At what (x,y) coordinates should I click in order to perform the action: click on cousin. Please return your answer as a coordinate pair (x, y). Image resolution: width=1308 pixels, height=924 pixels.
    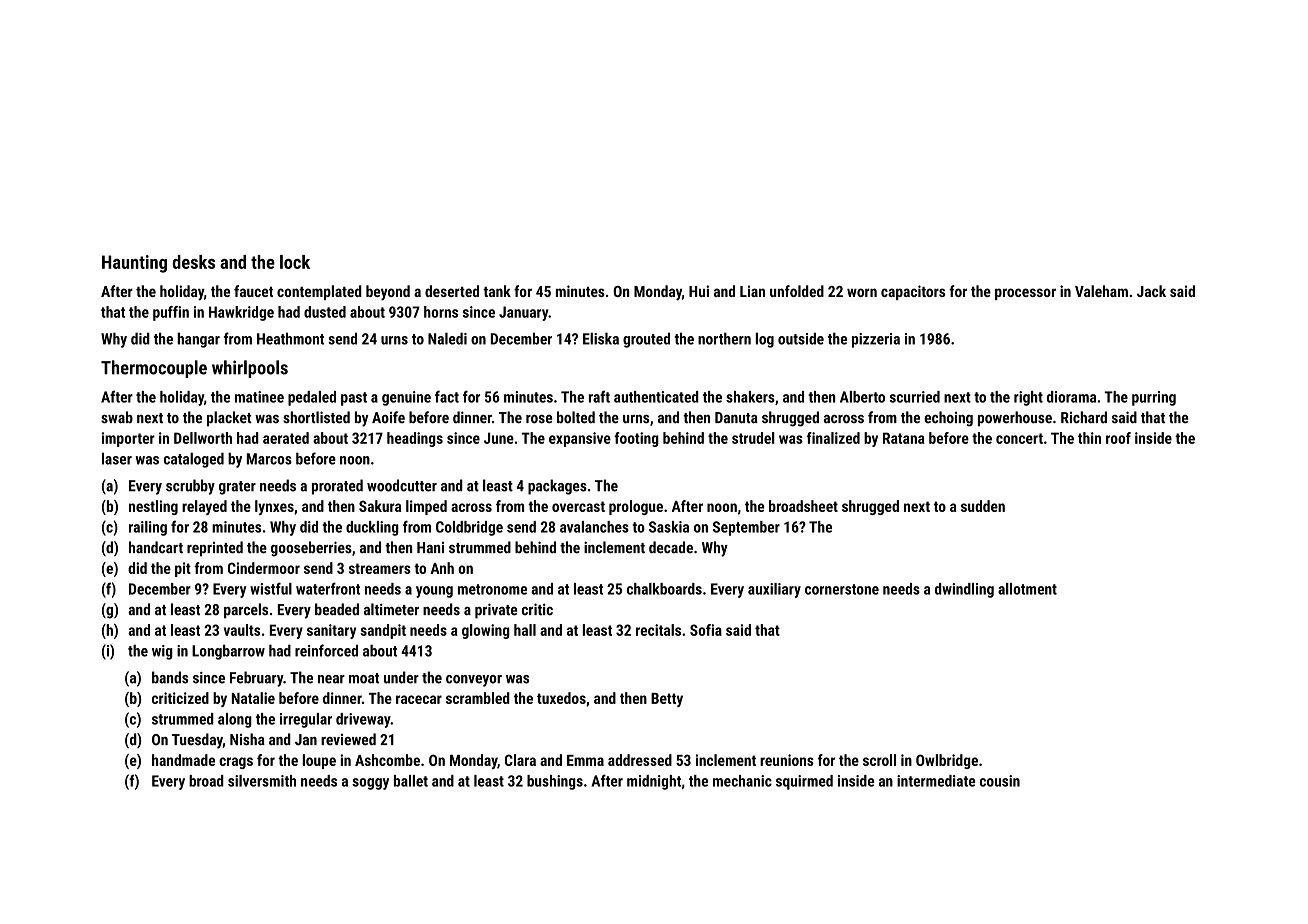
    Looking at the image, I should click on (1000, 781).
